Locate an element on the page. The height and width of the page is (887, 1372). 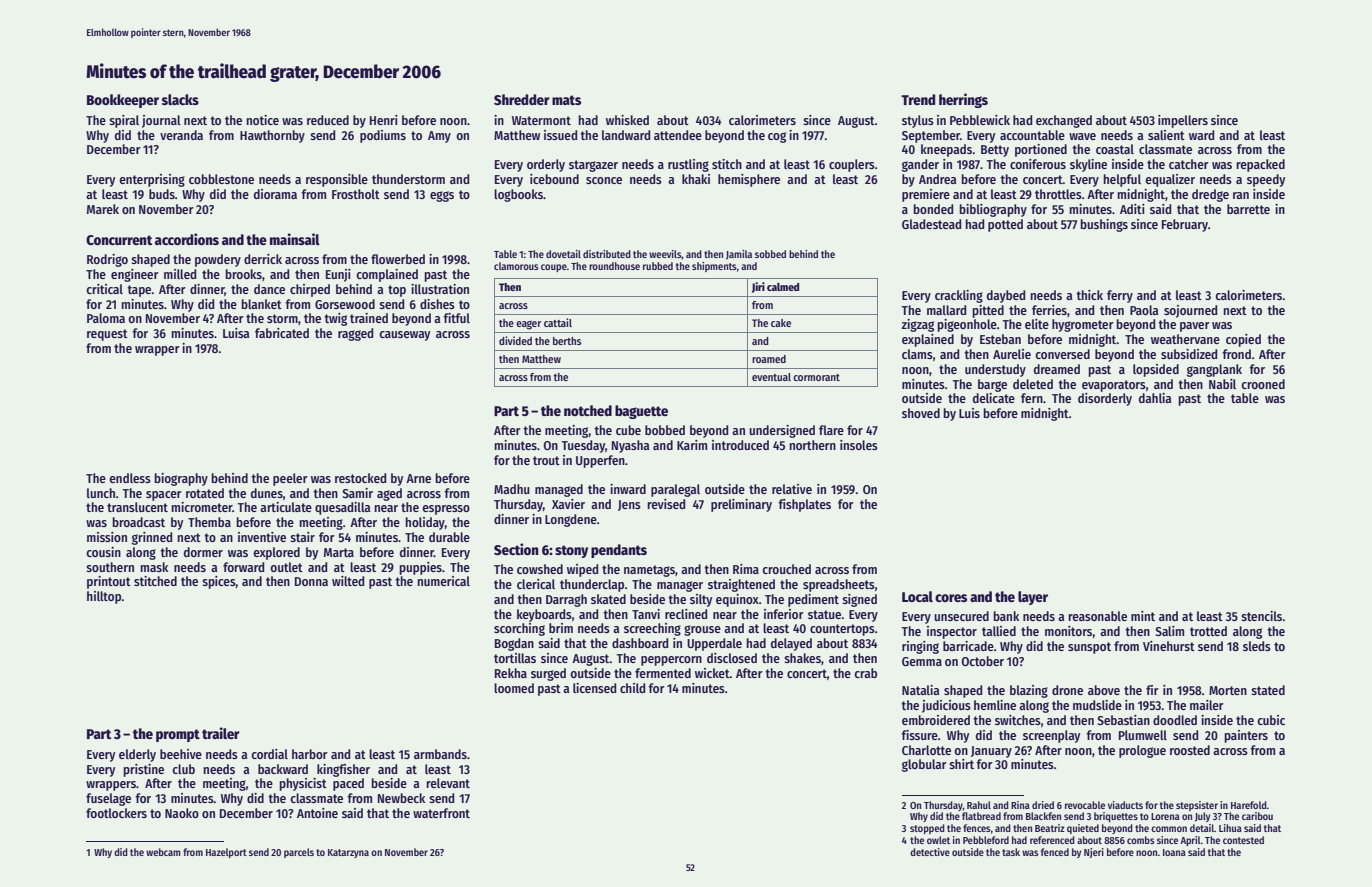
Bookkeeper is located at coordinates (123, 101).
